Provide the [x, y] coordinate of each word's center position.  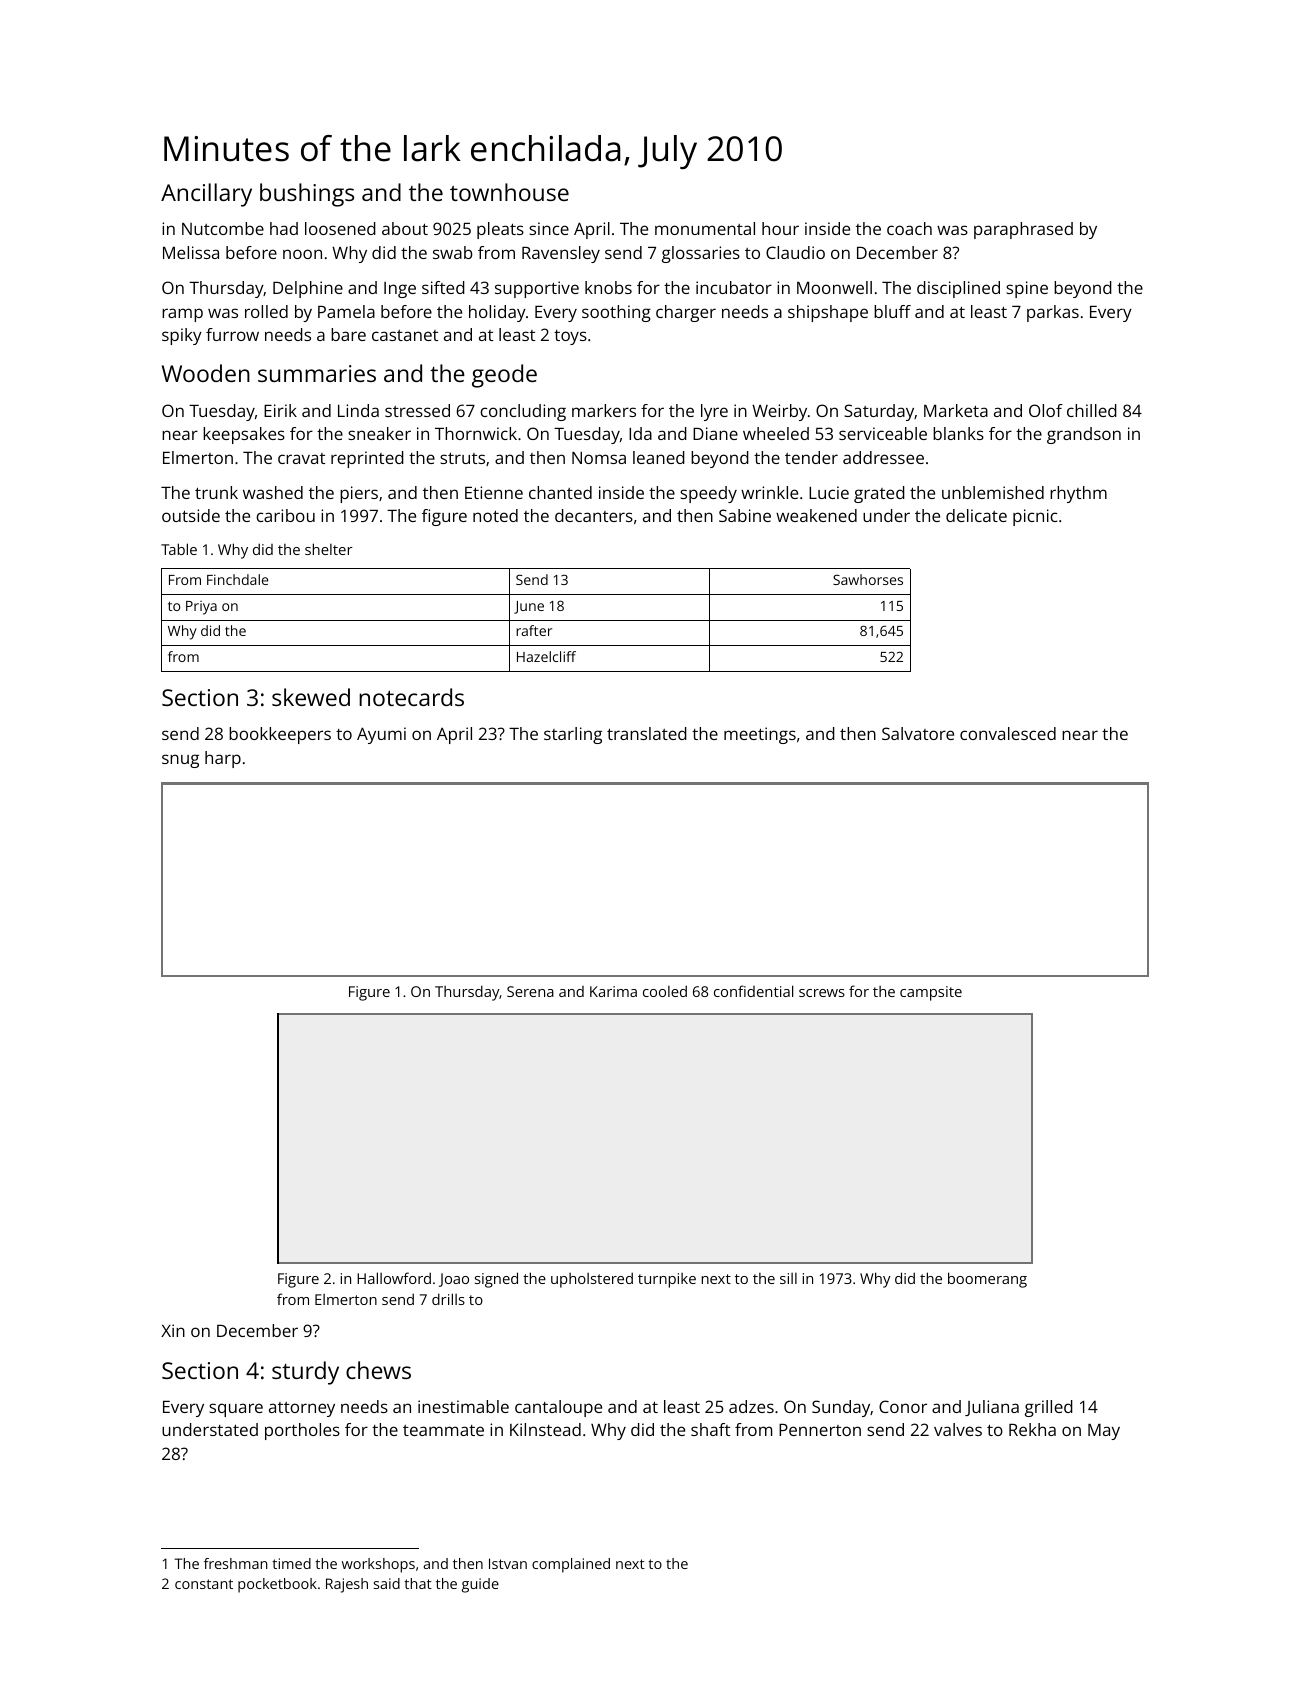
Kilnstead [545, 1429]
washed [273, 492]
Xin [173, 1330]
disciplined [958, 289]
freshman [235, 1563]
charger [686, 313]
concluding [523, 412]
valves [958, 1429]
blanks [958, 433]
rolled [266, 311]
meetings [760, 735]
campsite [931, 993]
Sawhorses [868, 579]
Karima [613, 991]
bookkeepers [280, 735]
